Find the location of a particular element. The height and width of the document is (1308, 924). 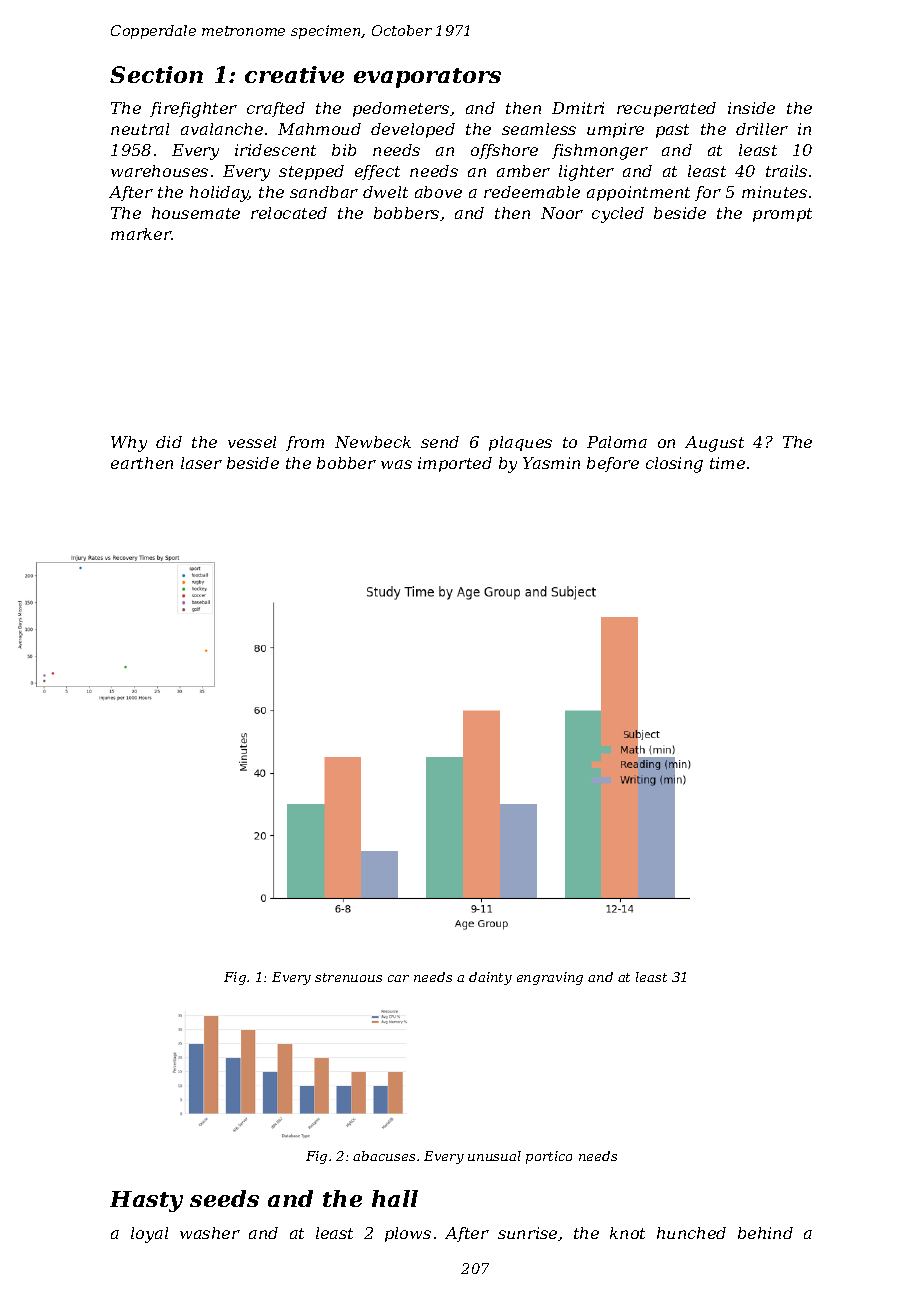

past is located at coordinates (672, 131).
